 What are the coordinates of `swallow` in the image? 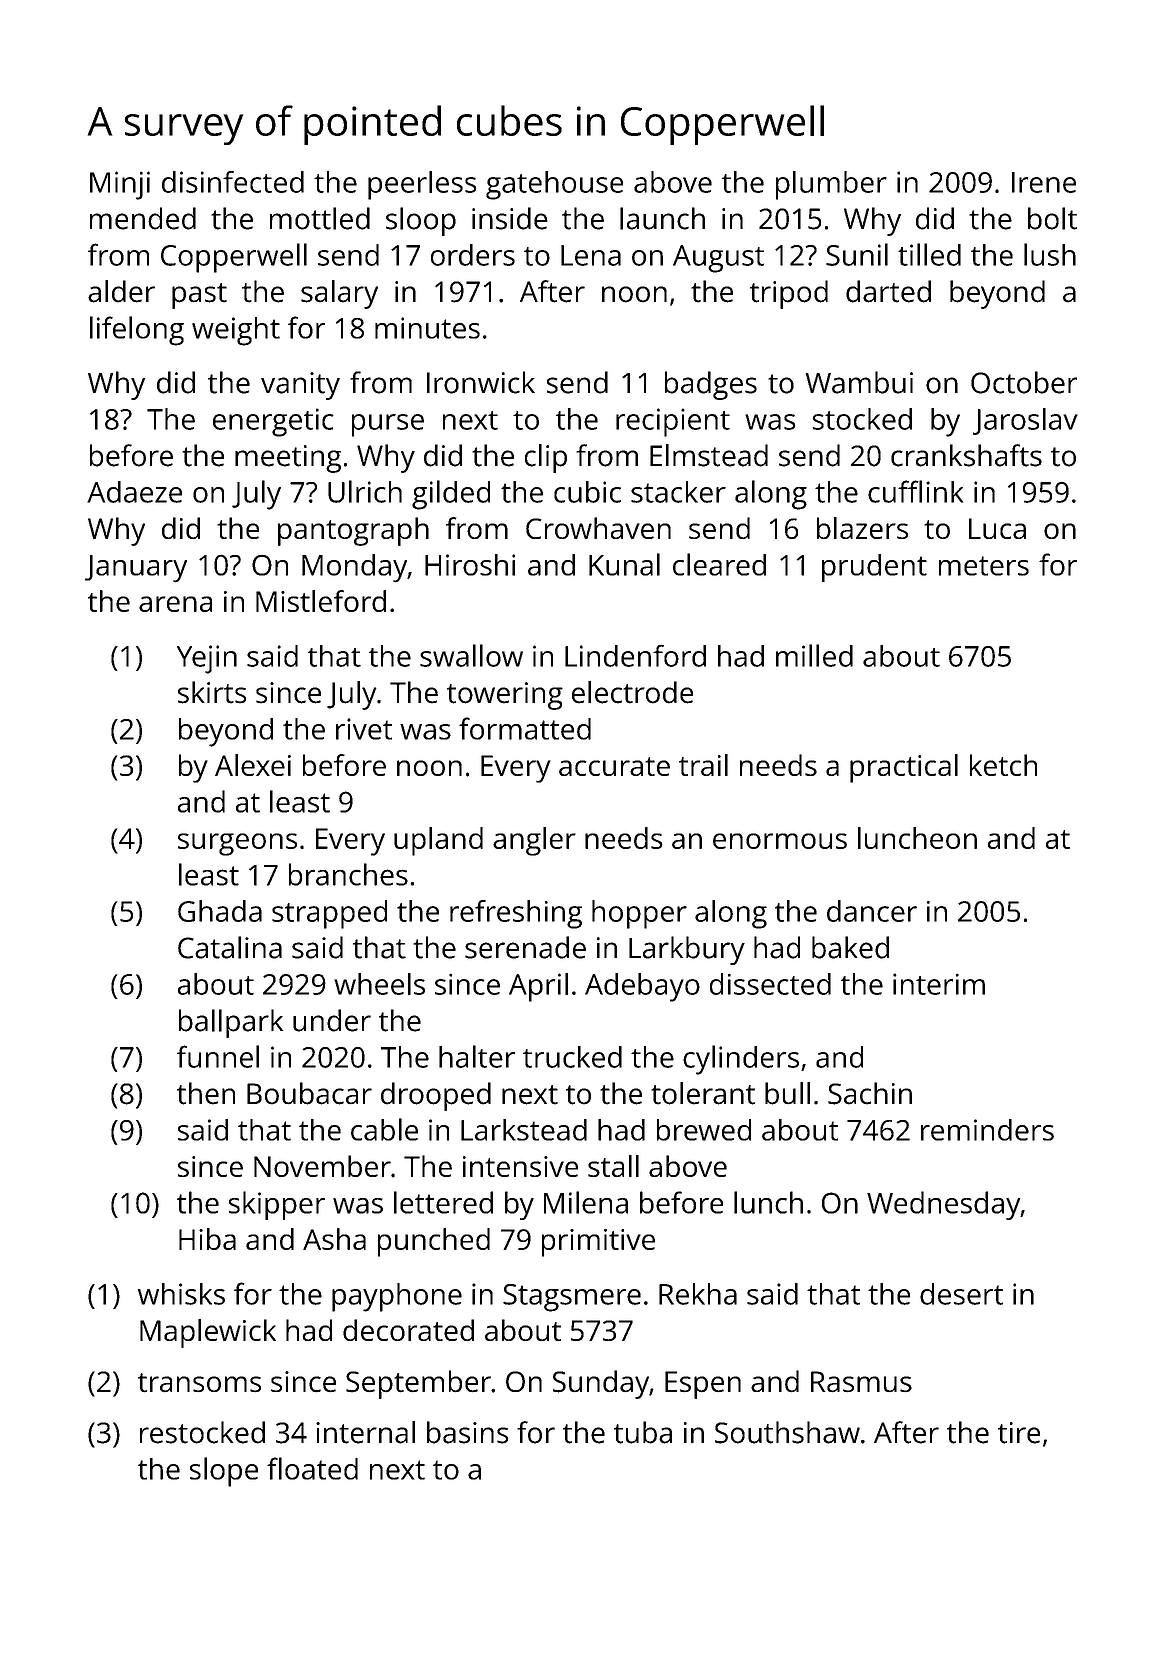 It's located at (471, 655).
